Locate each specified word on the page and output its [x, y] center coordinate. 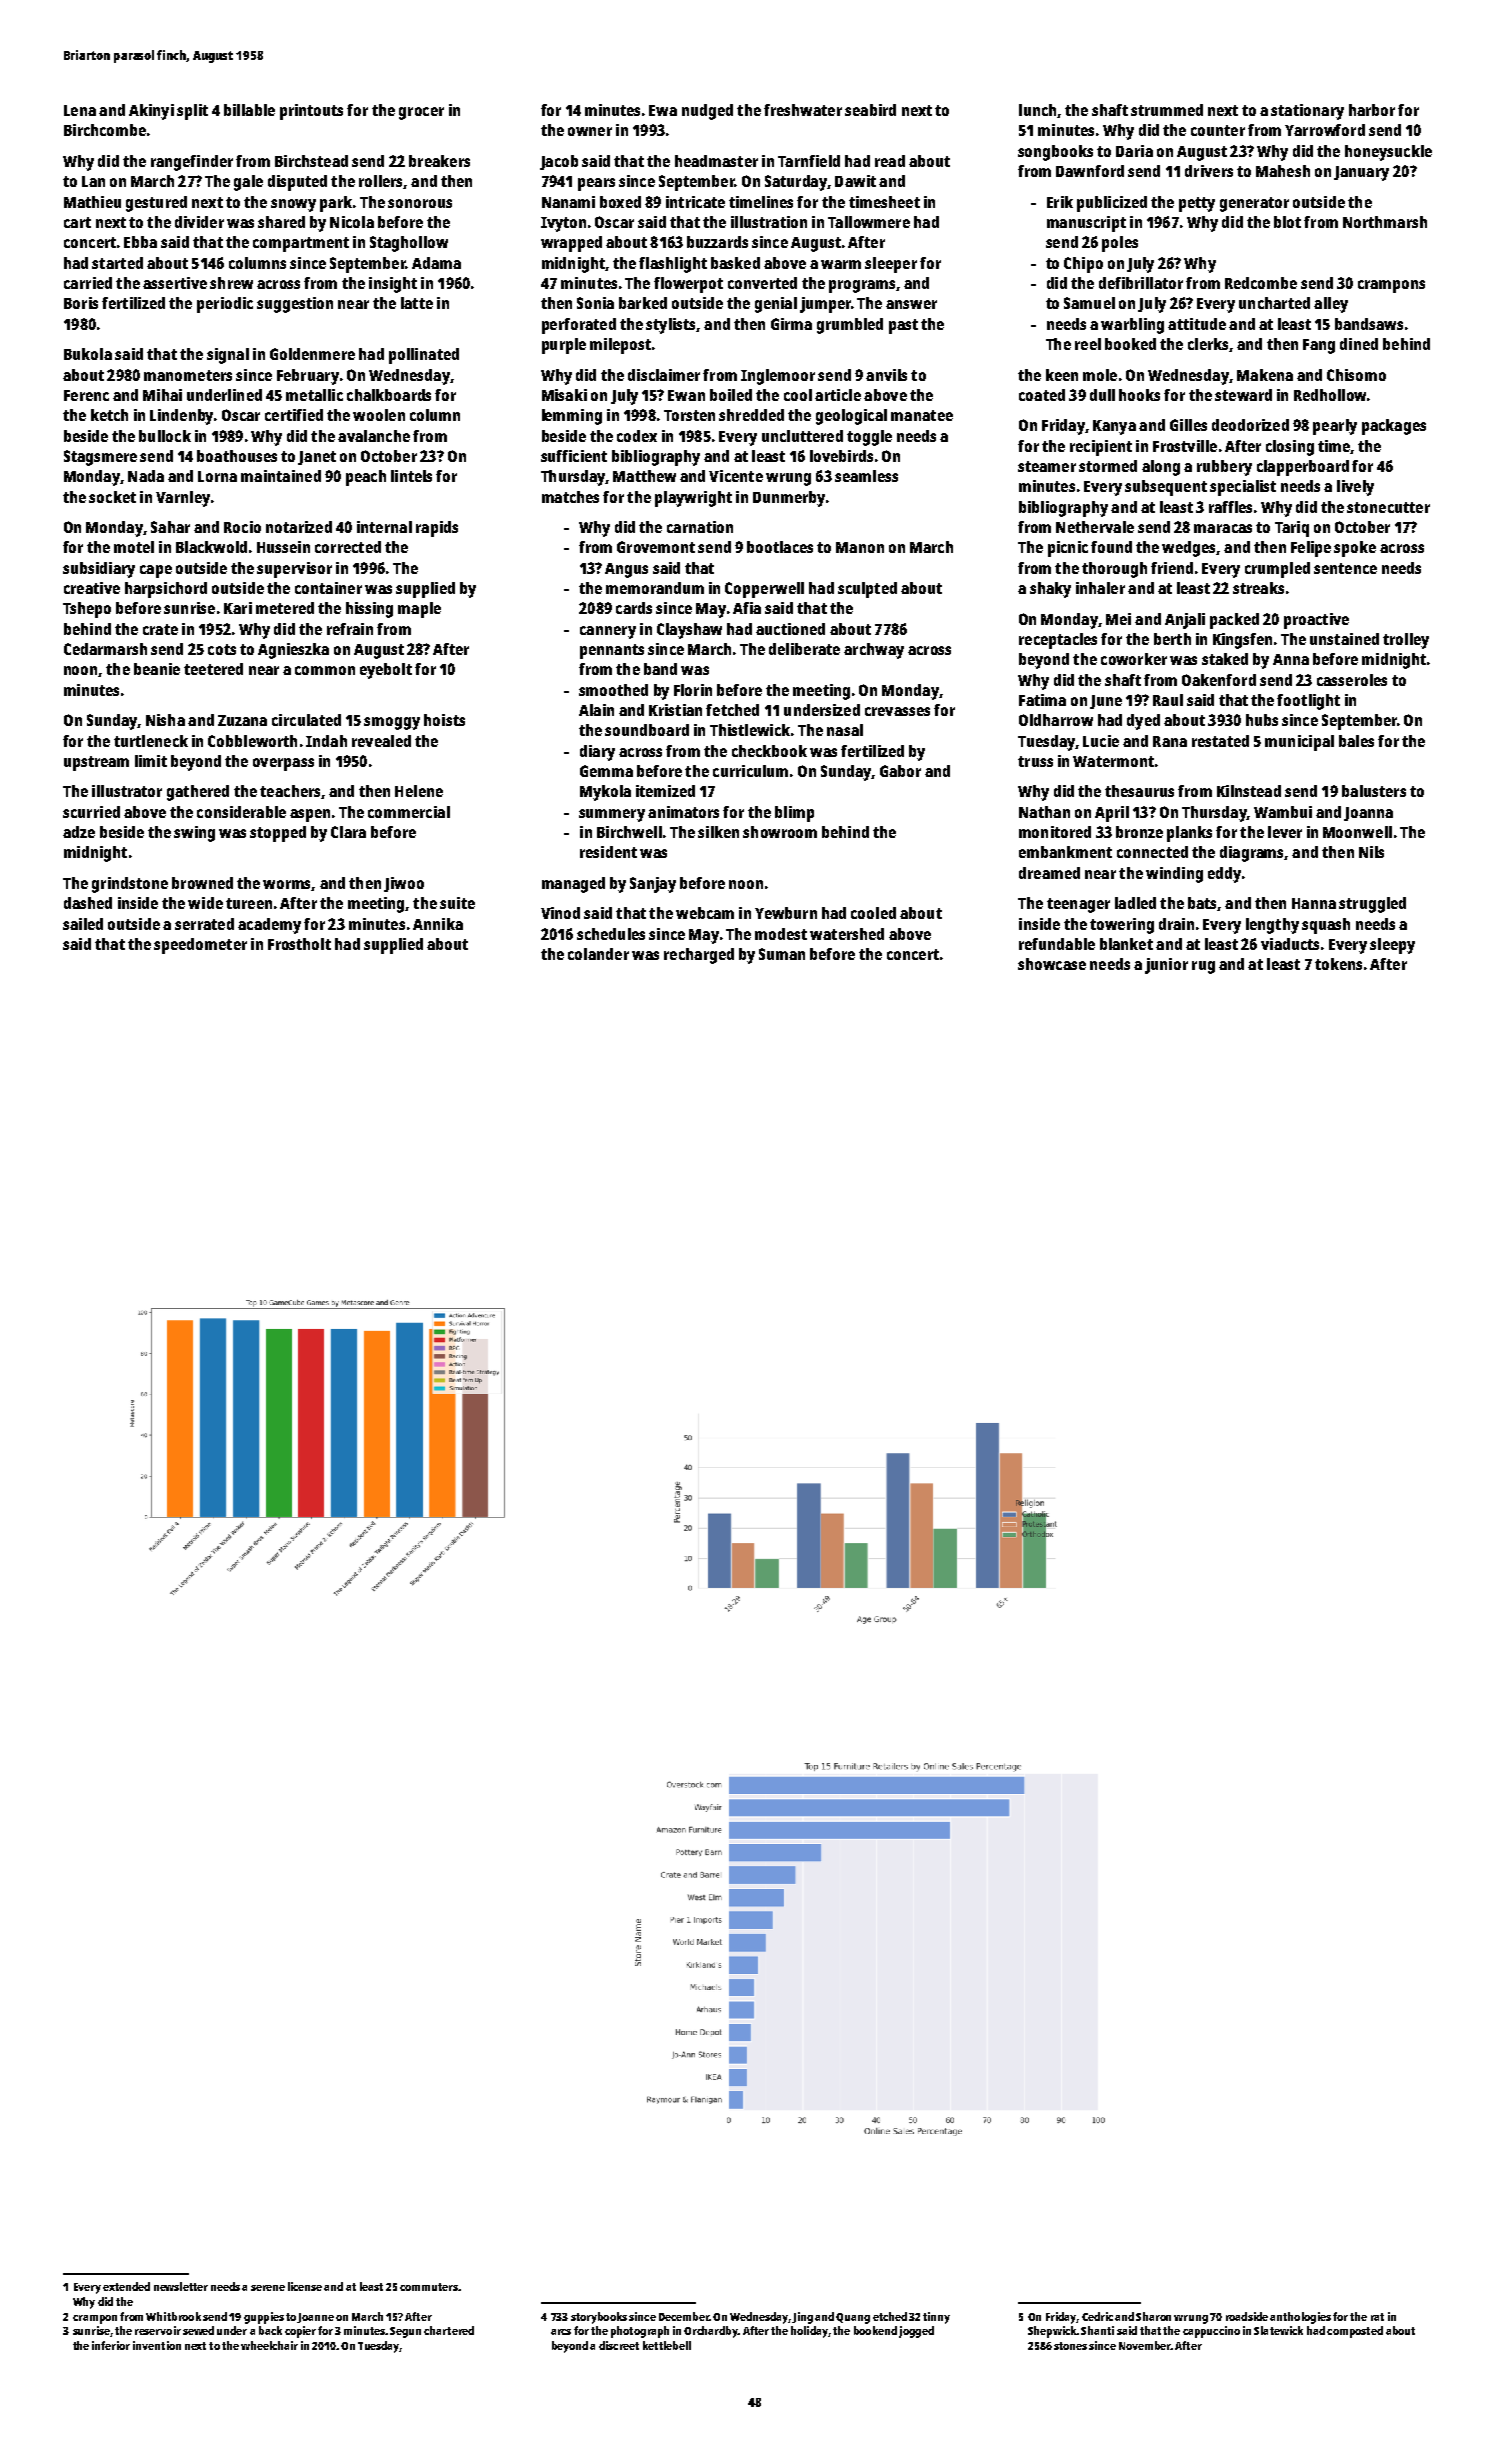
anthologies [1300, 2318]
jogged [916, 2332]
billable [249, 110]
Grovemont [656, 547]
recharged [699, 956]
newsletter [181, 2286]
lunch [1037, 110]
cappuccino [1211, 2332]
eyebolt [386, 671]
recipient [1101, 448]
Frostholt [299, 944]
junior [1166, 966]
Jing [802, 2318]
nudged [707, 112]
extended [126, 2286]
